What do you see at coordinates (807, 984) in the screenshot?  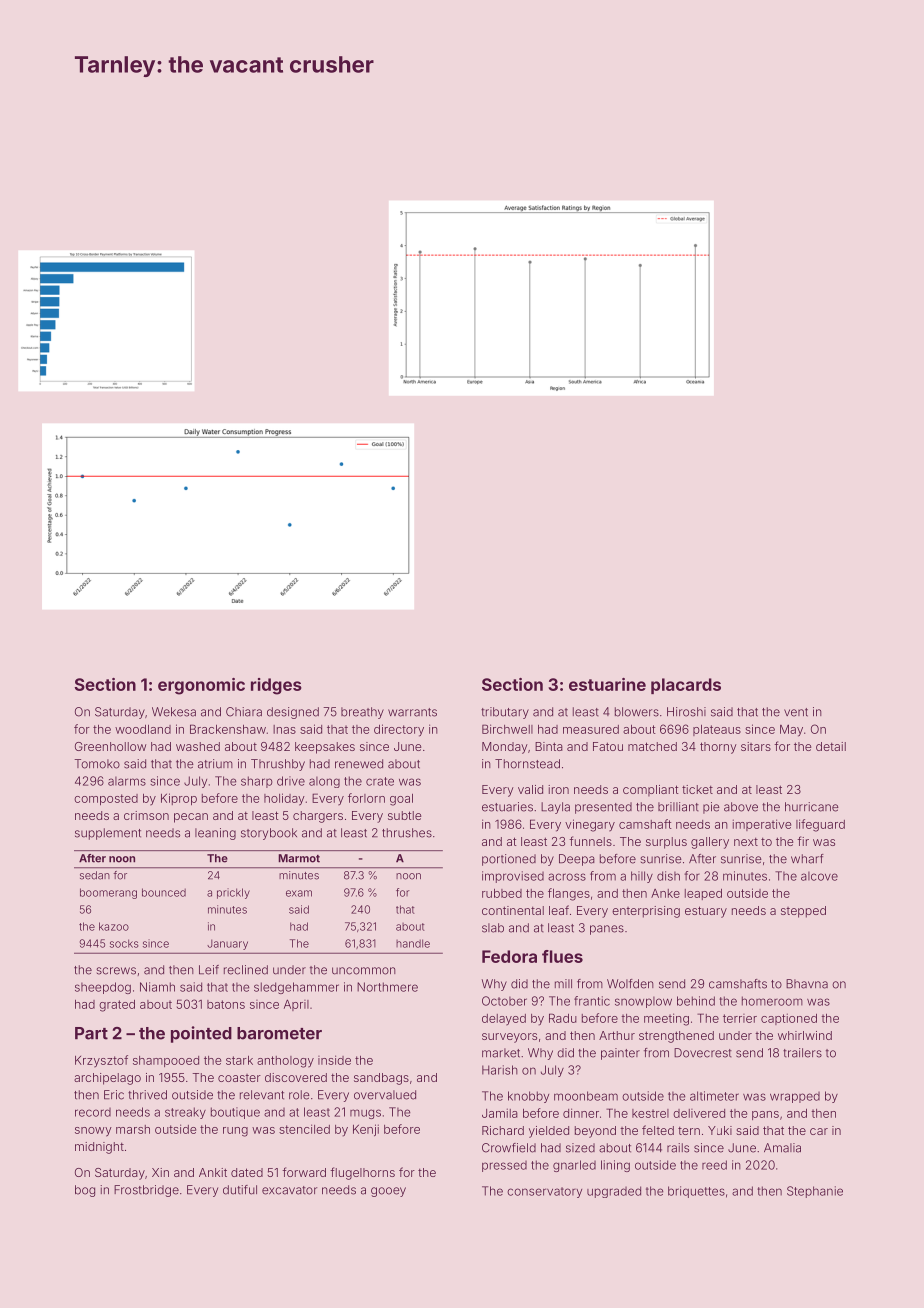 I see `Bhavna` at bounding box center [807, 984].
